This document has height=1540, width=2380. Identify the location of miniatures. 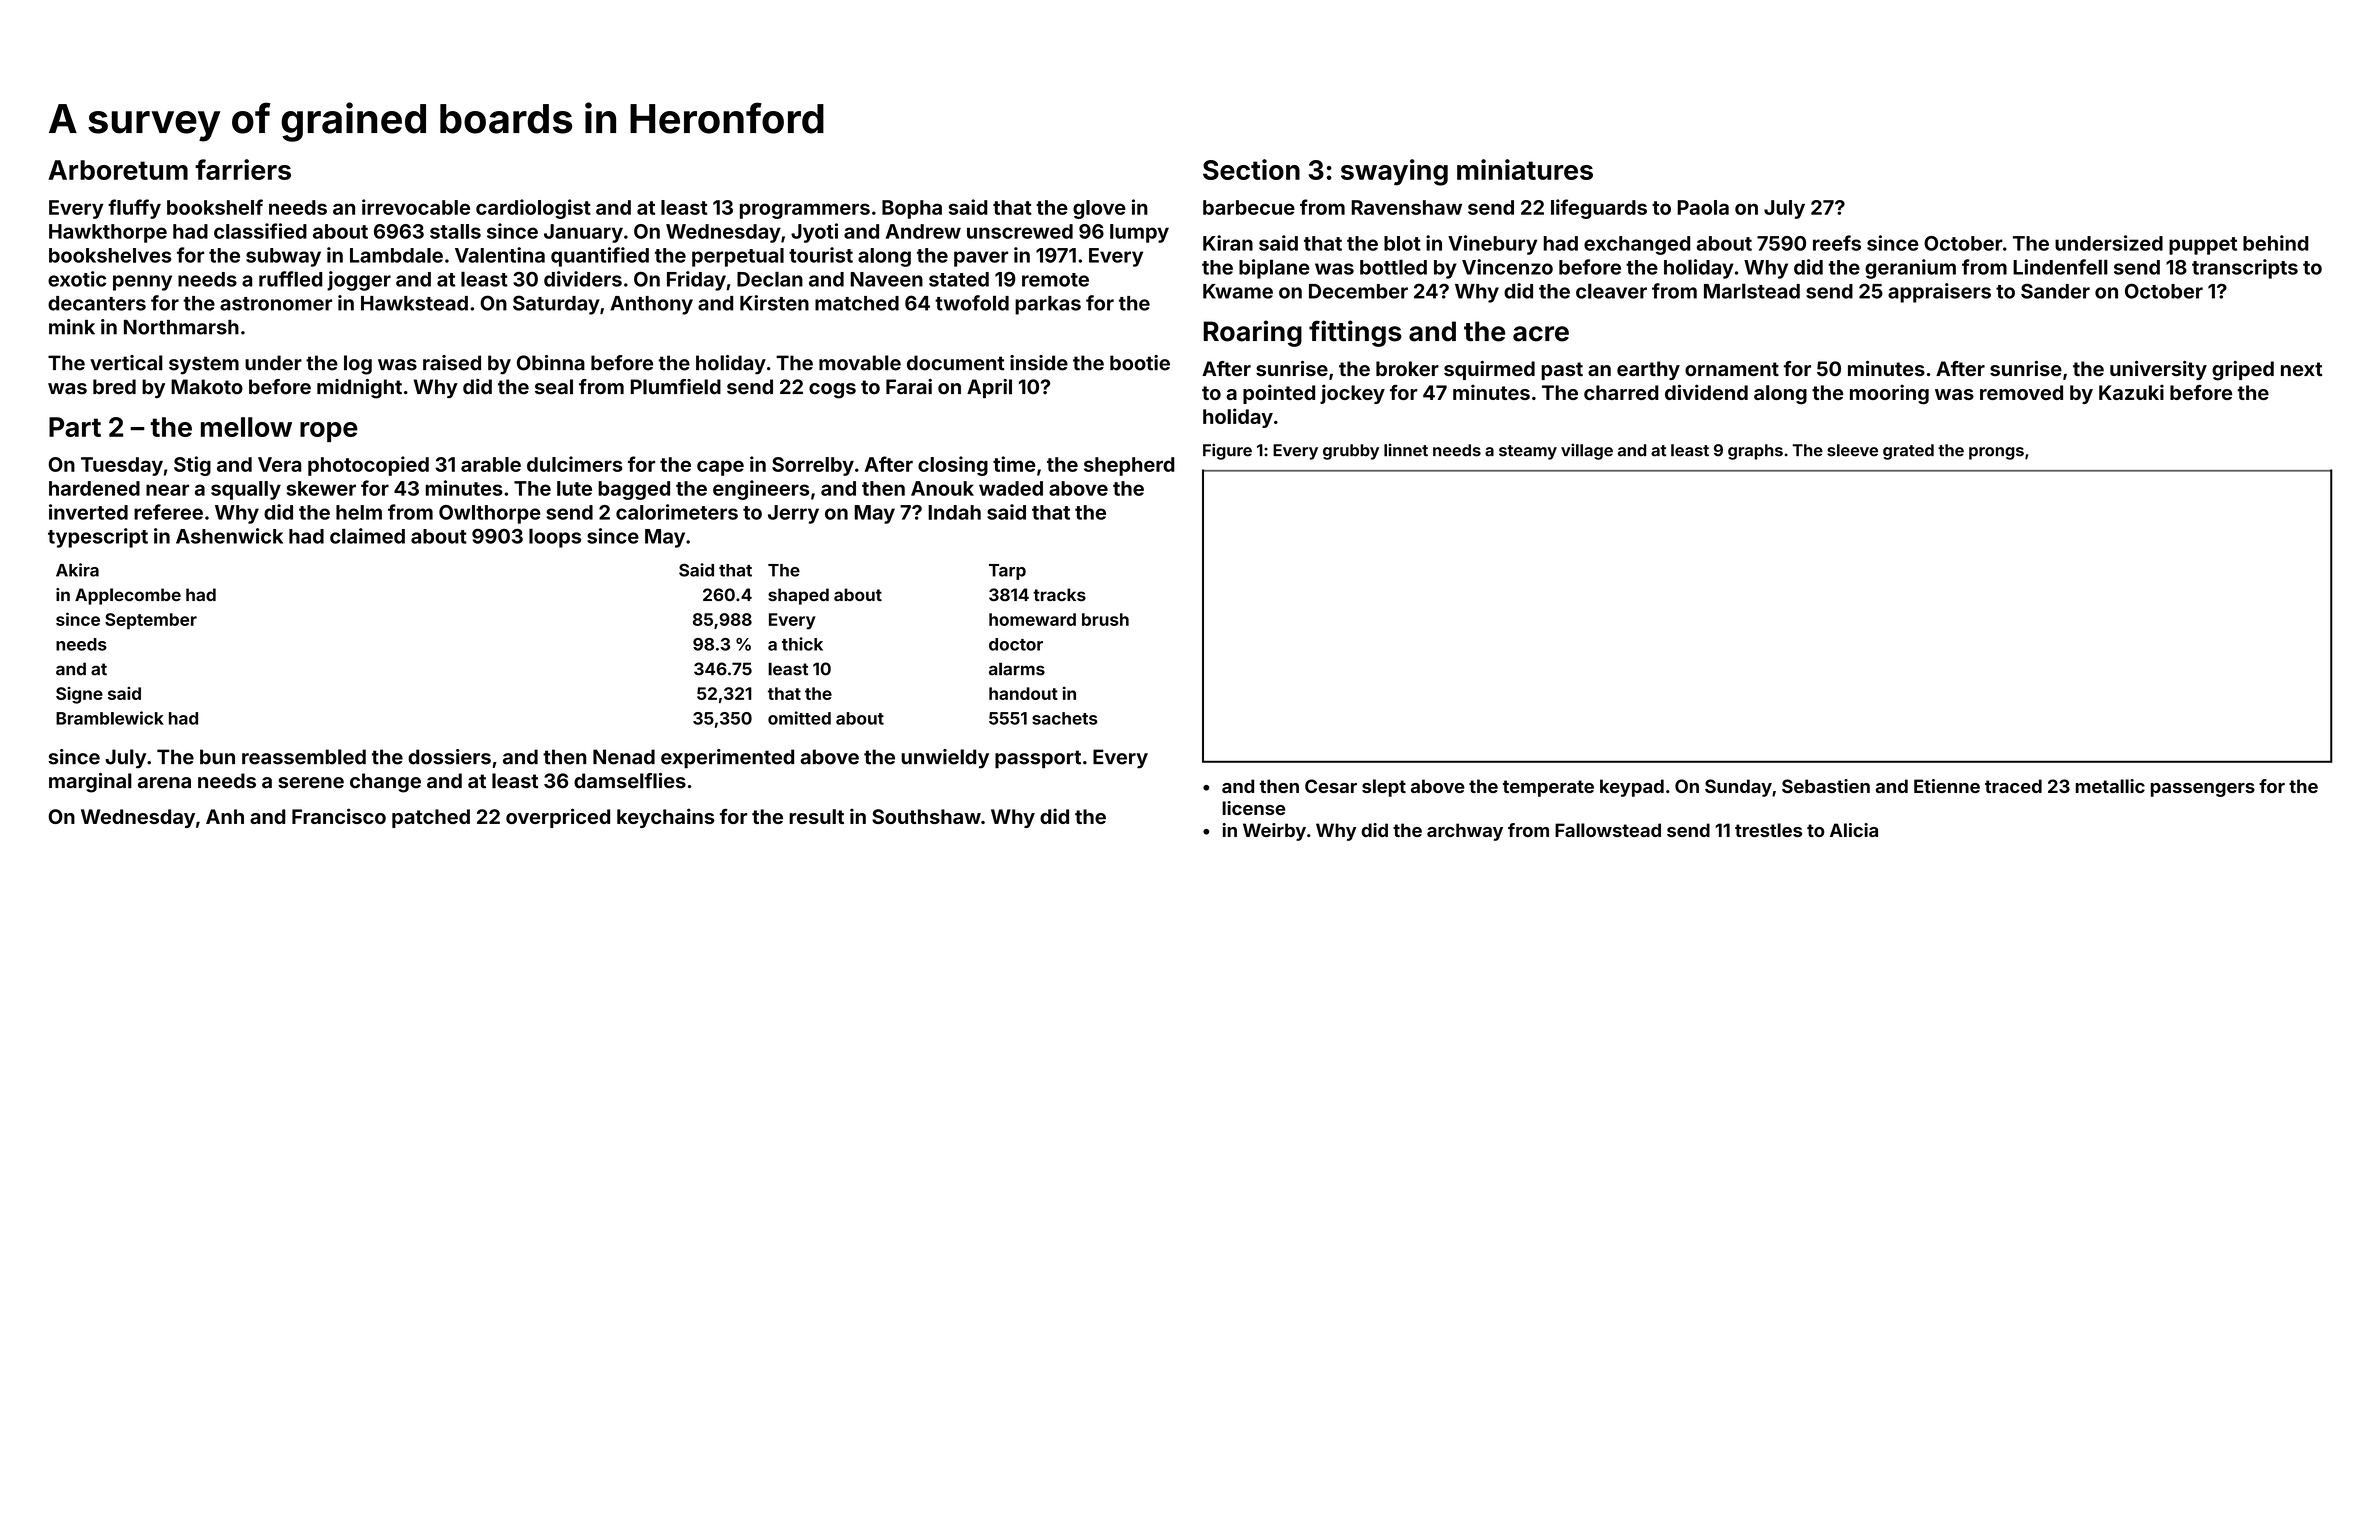
(1525, 169).
